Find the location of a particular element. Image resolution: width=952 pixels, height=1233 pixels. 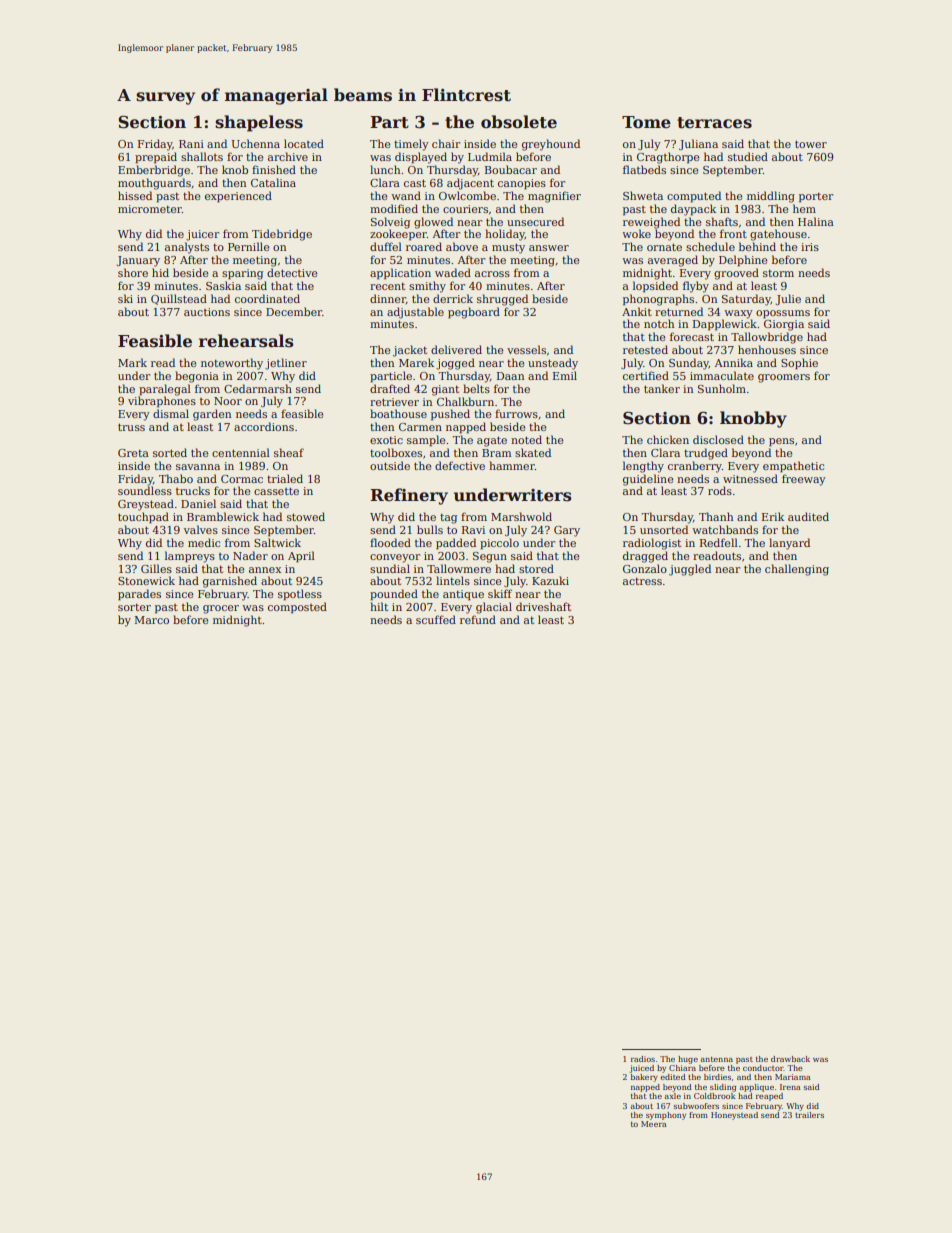

padded is located at coordinates (456, 544).
